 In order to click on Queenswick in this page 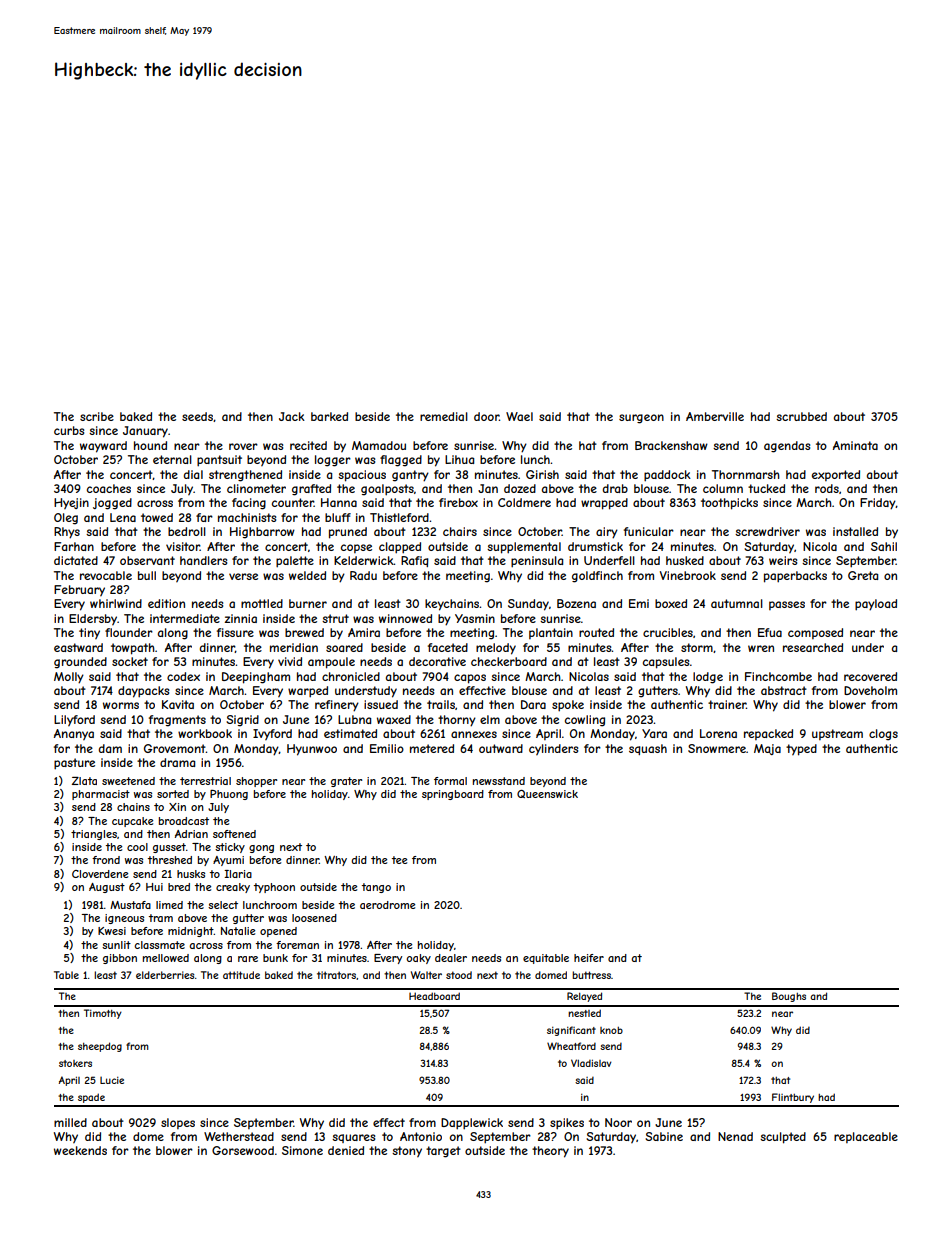, I will do `click(547, 794)`.
